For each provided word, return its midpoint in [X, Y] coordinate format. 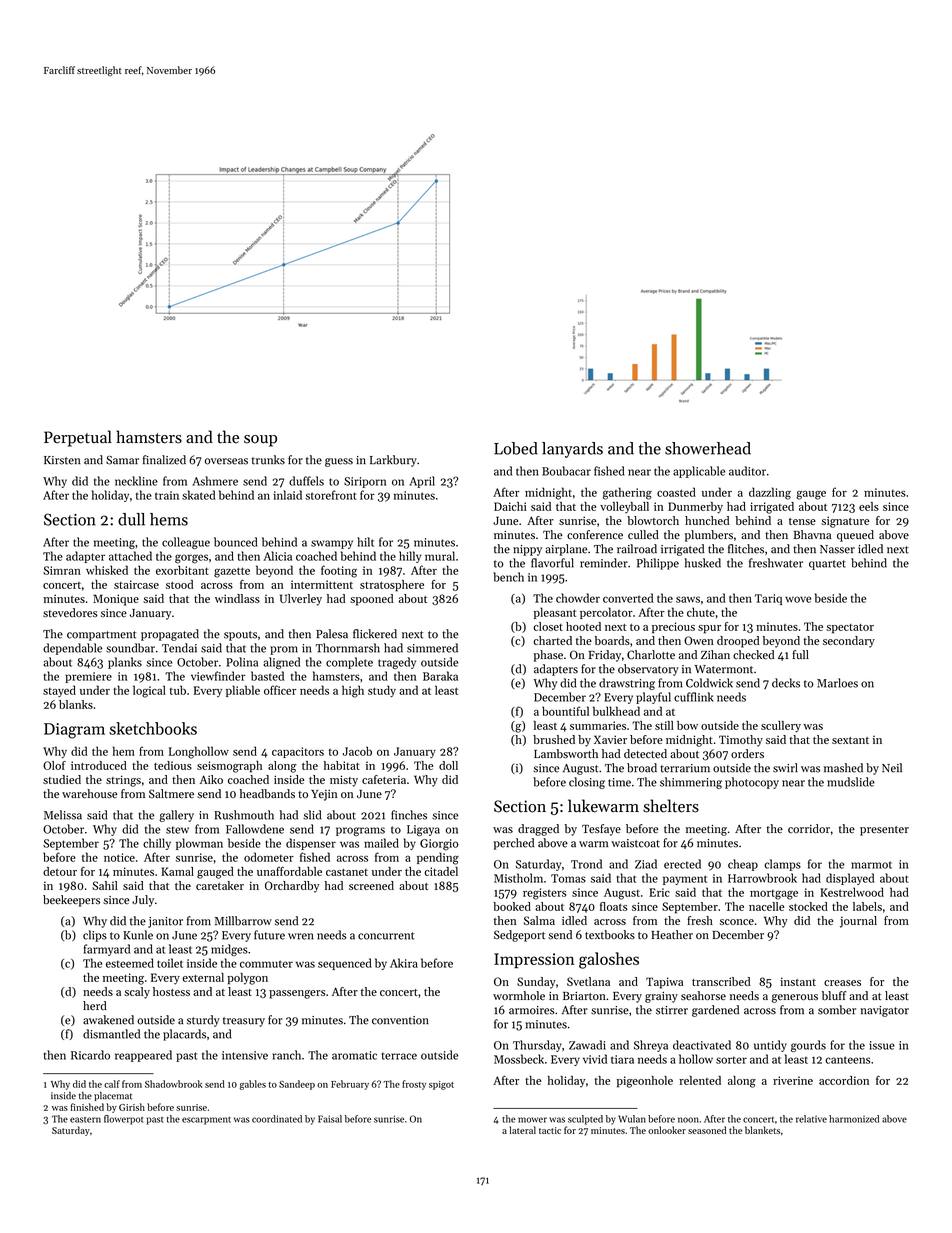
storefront [330, 495]
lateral [522, 1130]
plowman [199, 844]
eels [869, 506]
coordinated [277, 1119]
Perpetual [78, 438]
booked [512, 906]
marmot [871, 865]
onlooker [667, 1130]
